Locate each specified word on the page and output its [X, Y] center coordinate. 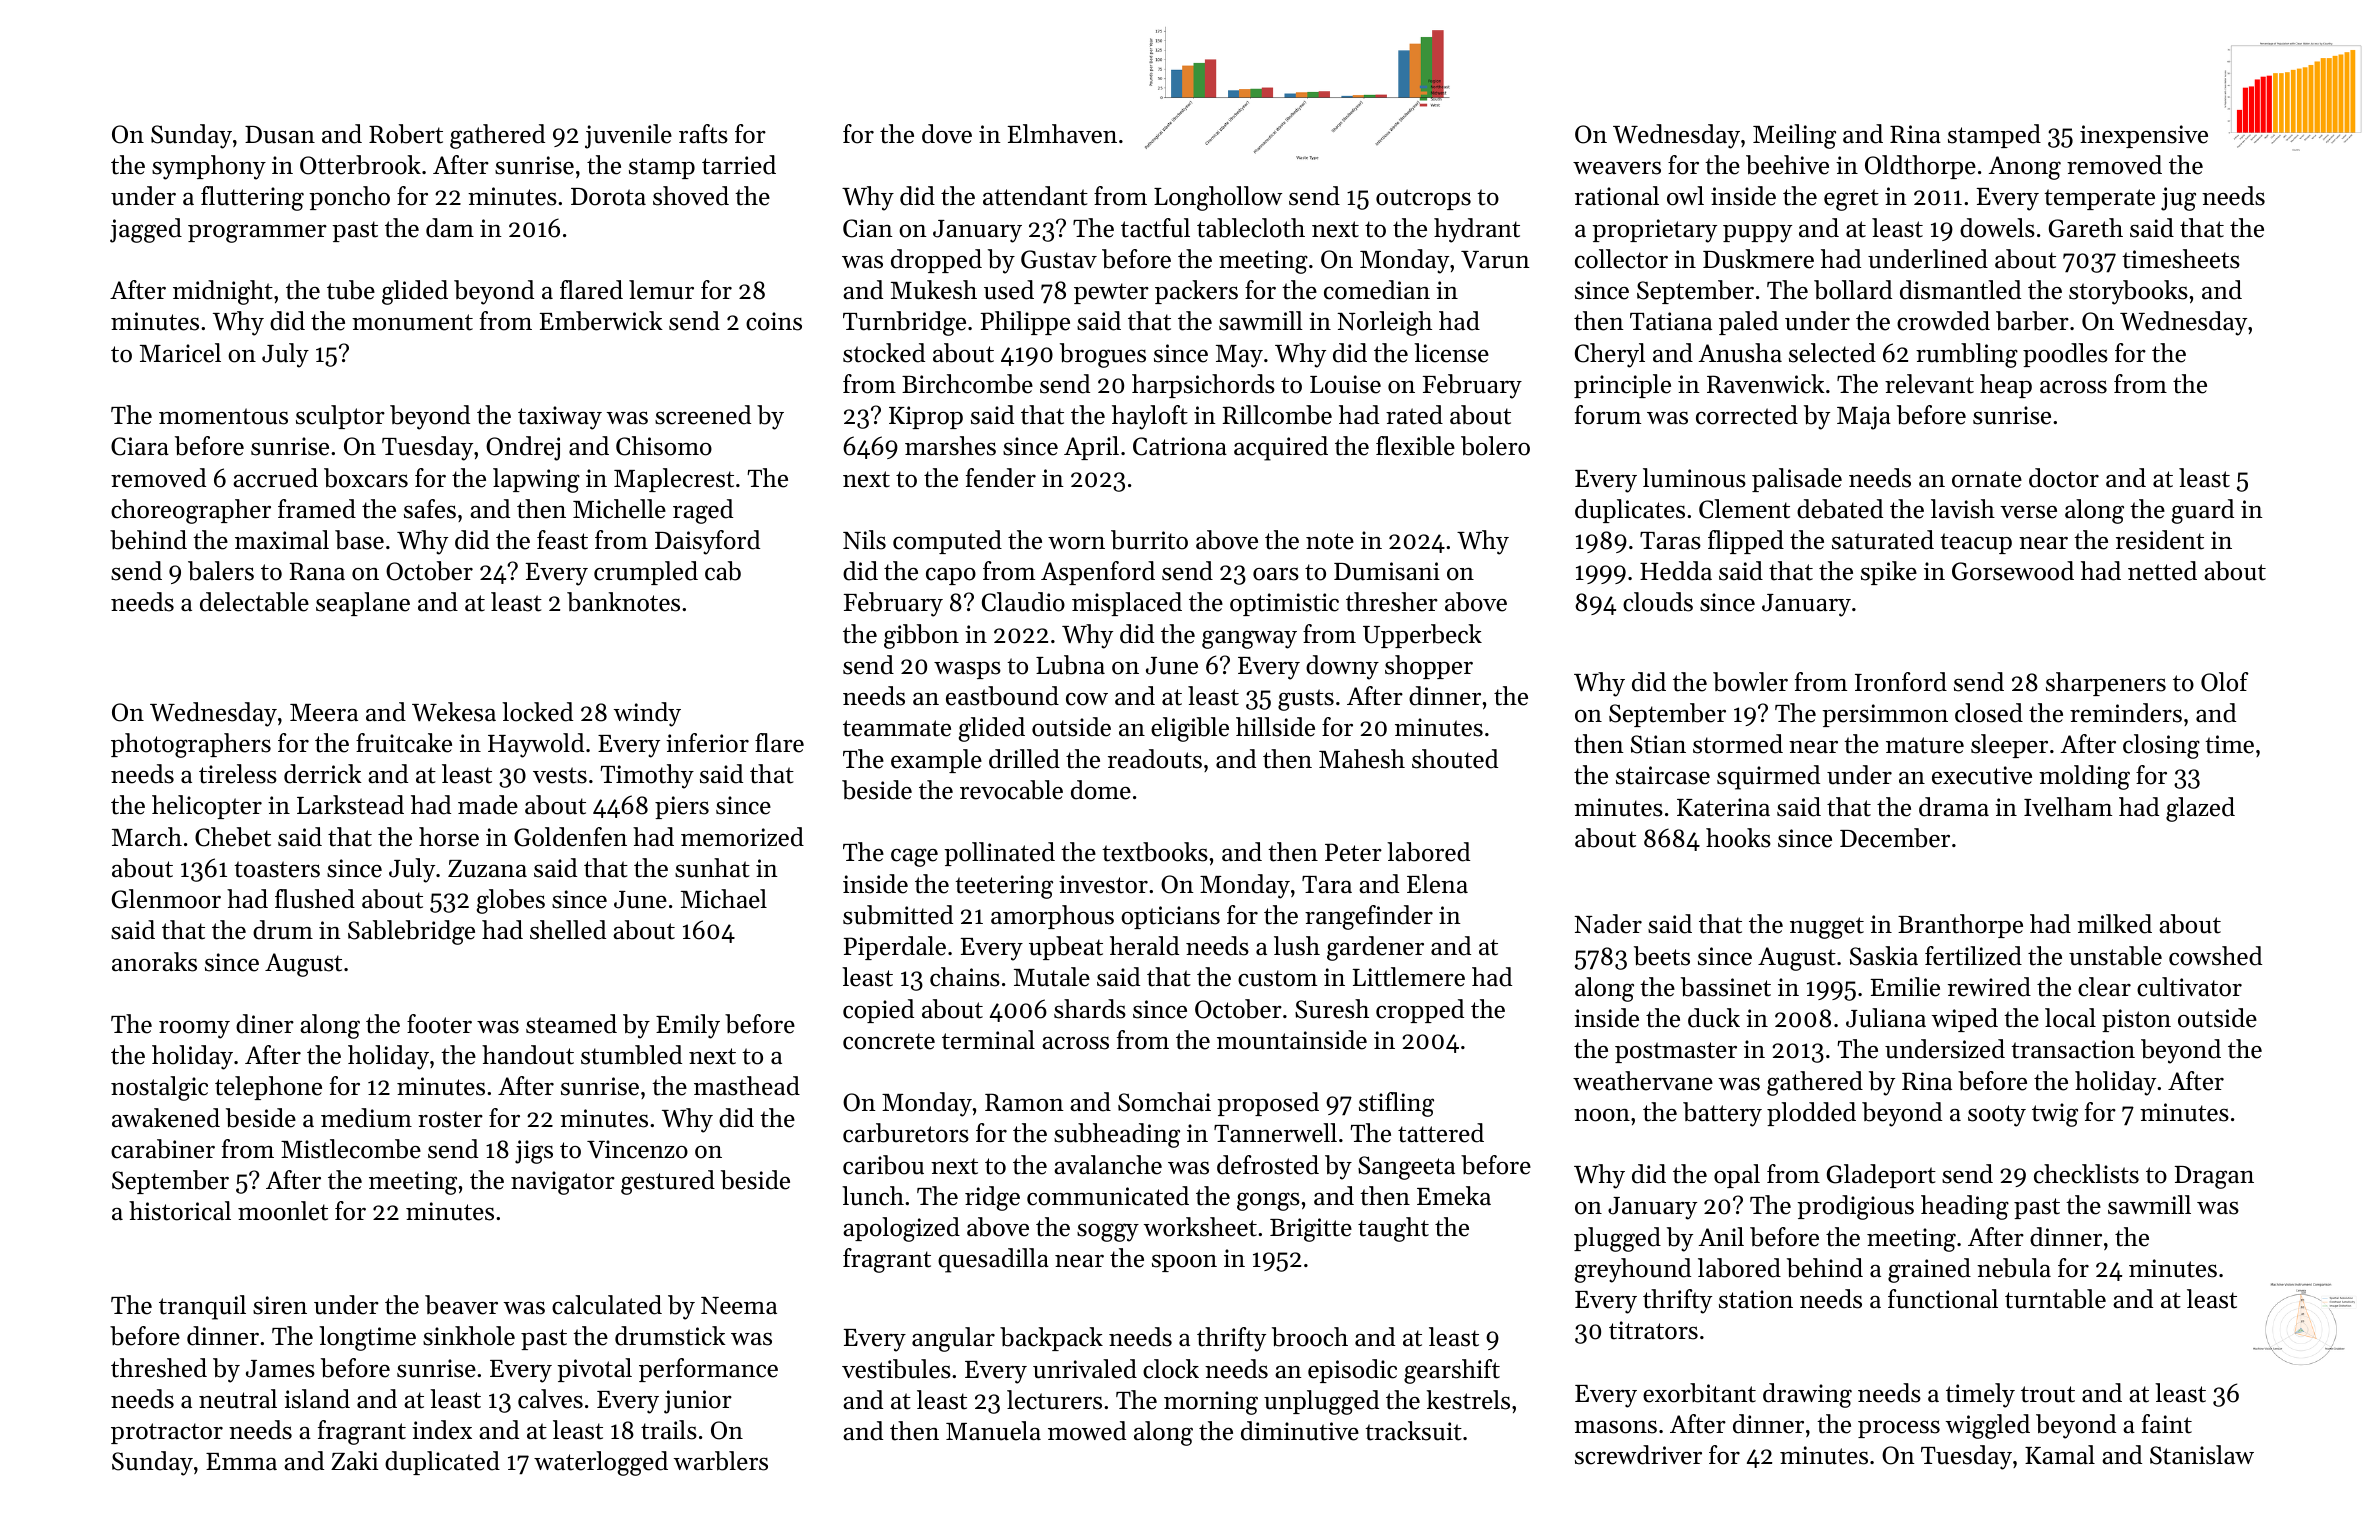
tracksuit [1413, 1431]
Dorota [608, 197]
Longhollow [1218, 198]
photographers [191, 745]
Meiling [1794, 136]
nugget [1827, 928]
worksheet [1200, 1227]
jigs [534, 1152]
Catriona [1180, 446]
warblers [721, 1461]
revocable [1011, 790]
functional [1943, 1299]
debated [1840, 509]
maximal [282, 539]
